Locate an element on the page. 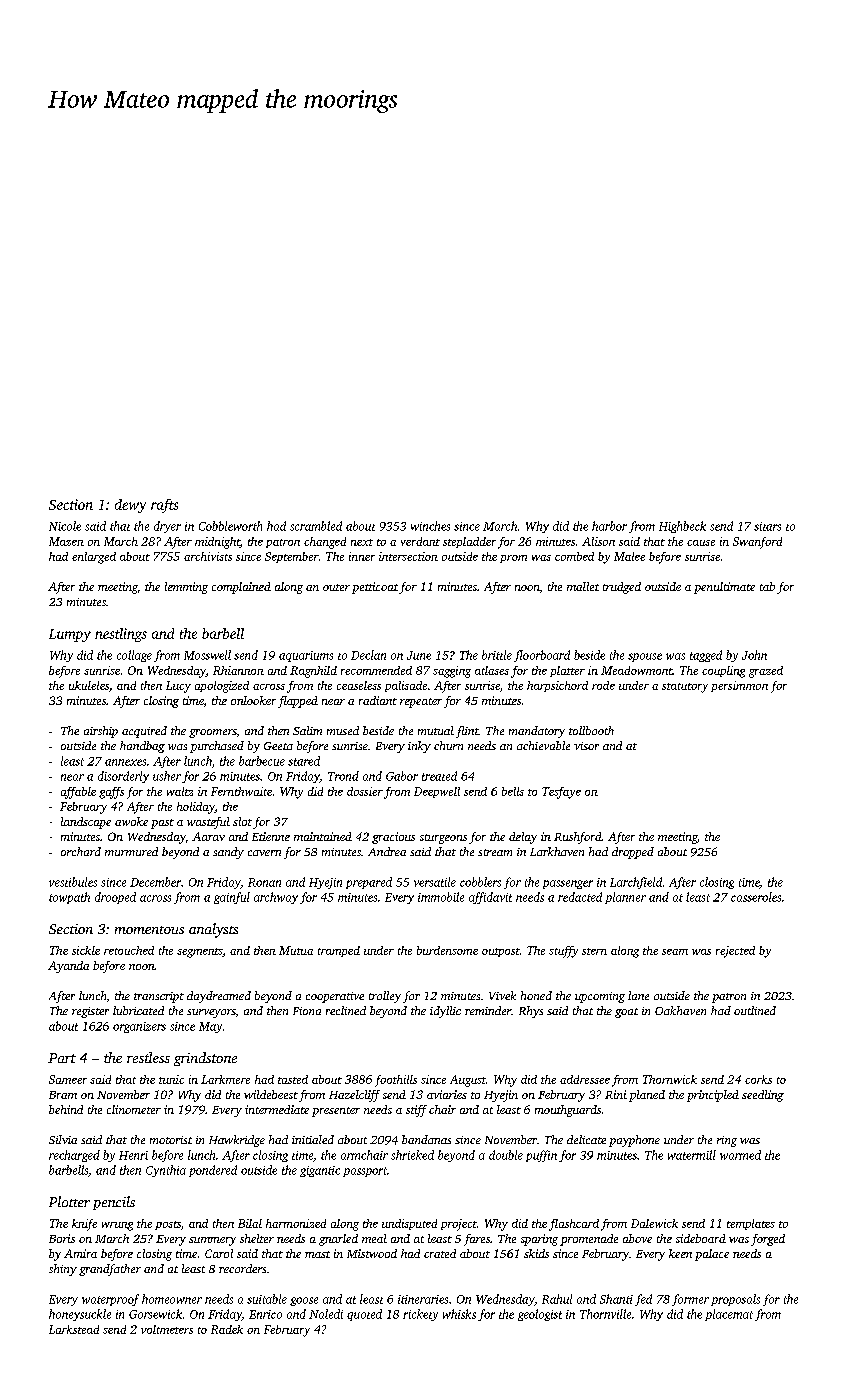  Deepwell is located at coordinates (437, 792).
